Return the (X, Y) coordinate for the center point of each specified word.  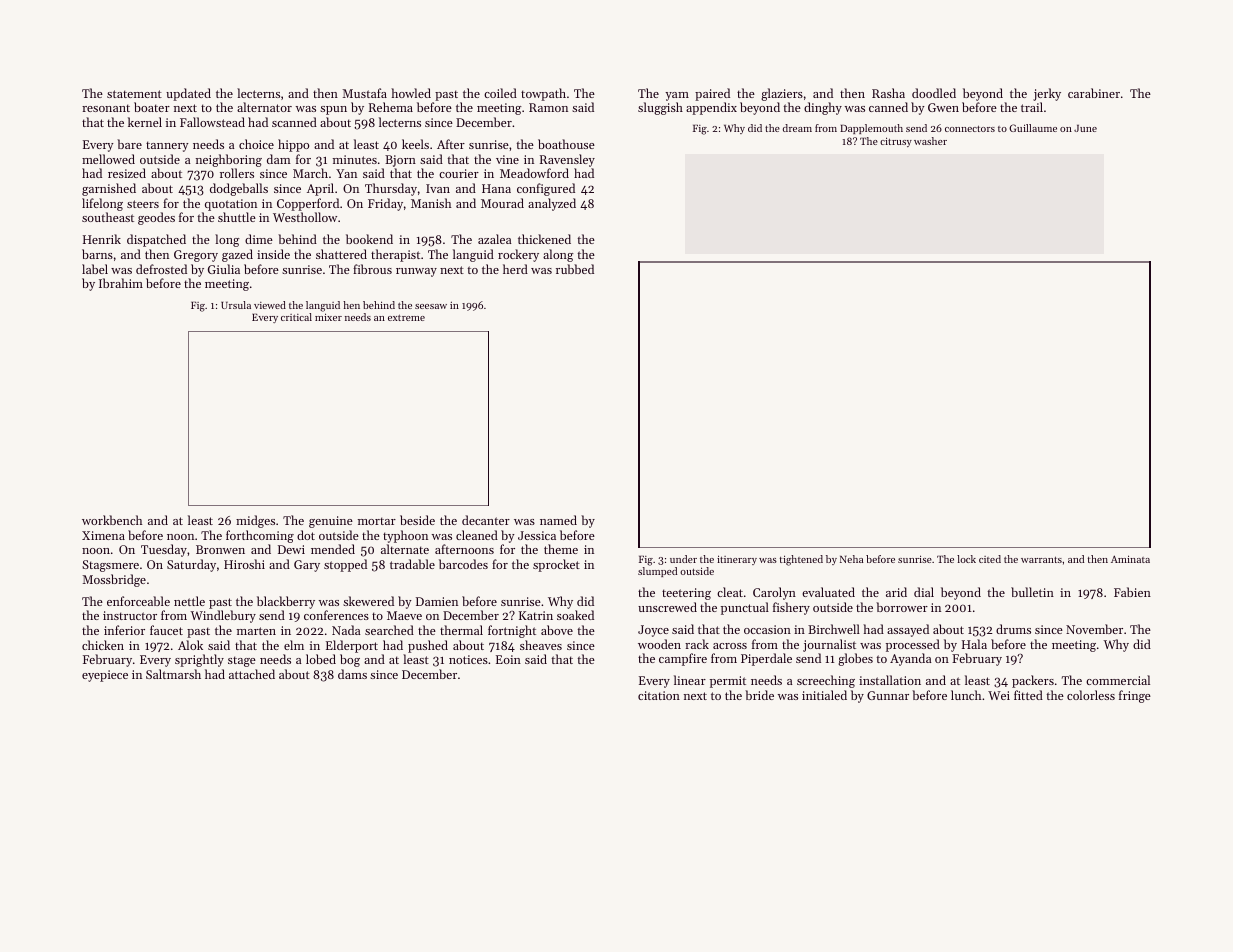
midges (255, 521)
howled (411, 93)
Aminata (1130, 559)
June (1085, 128)
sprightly (199, 660)
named (558, 520)
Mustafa (364, 93)
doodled (934, 93)
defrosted (161, 269)
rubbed (575, 269)
